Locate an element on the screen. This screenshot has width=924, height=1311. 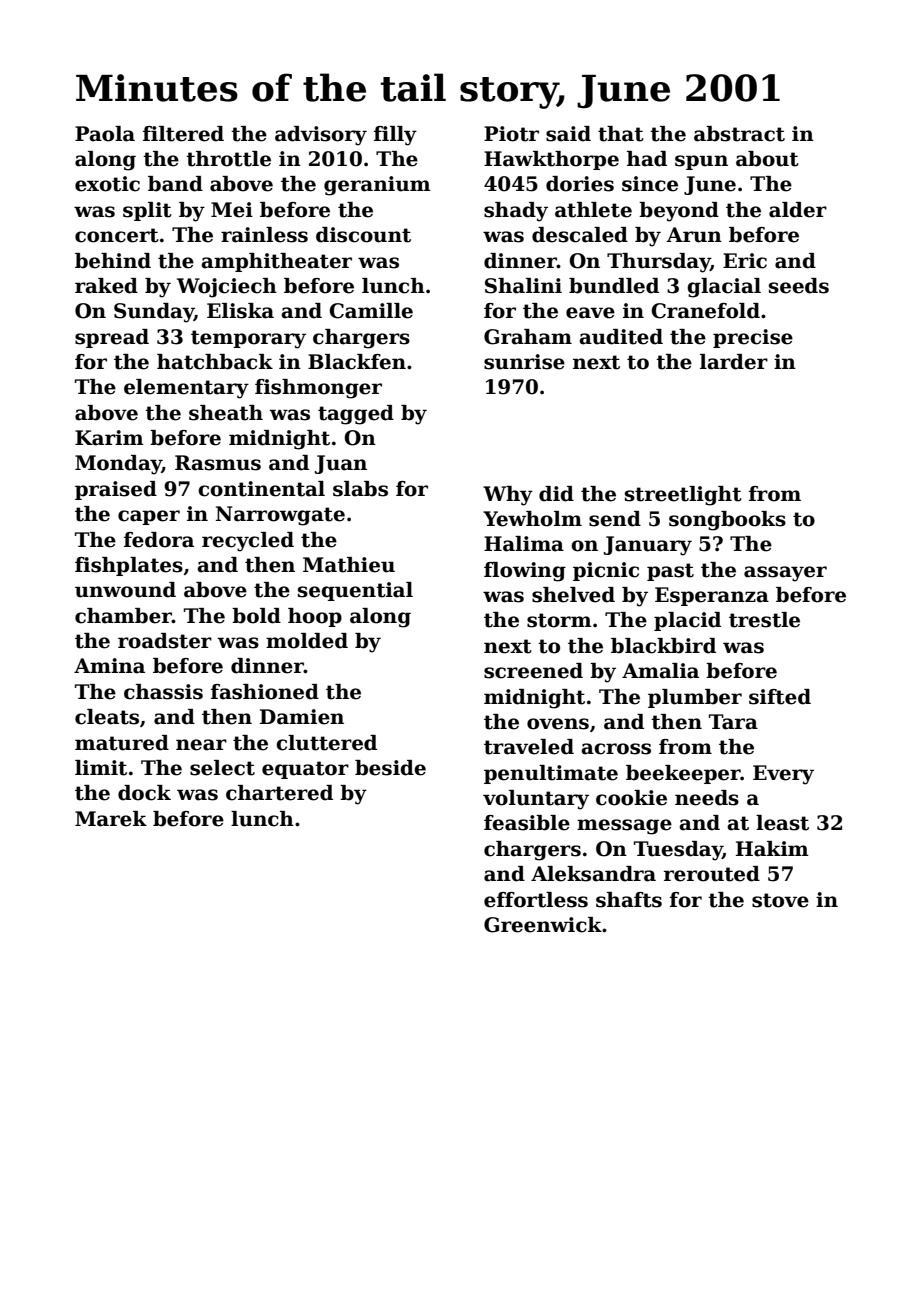
Hakim is located at coordinates (772, 849).
